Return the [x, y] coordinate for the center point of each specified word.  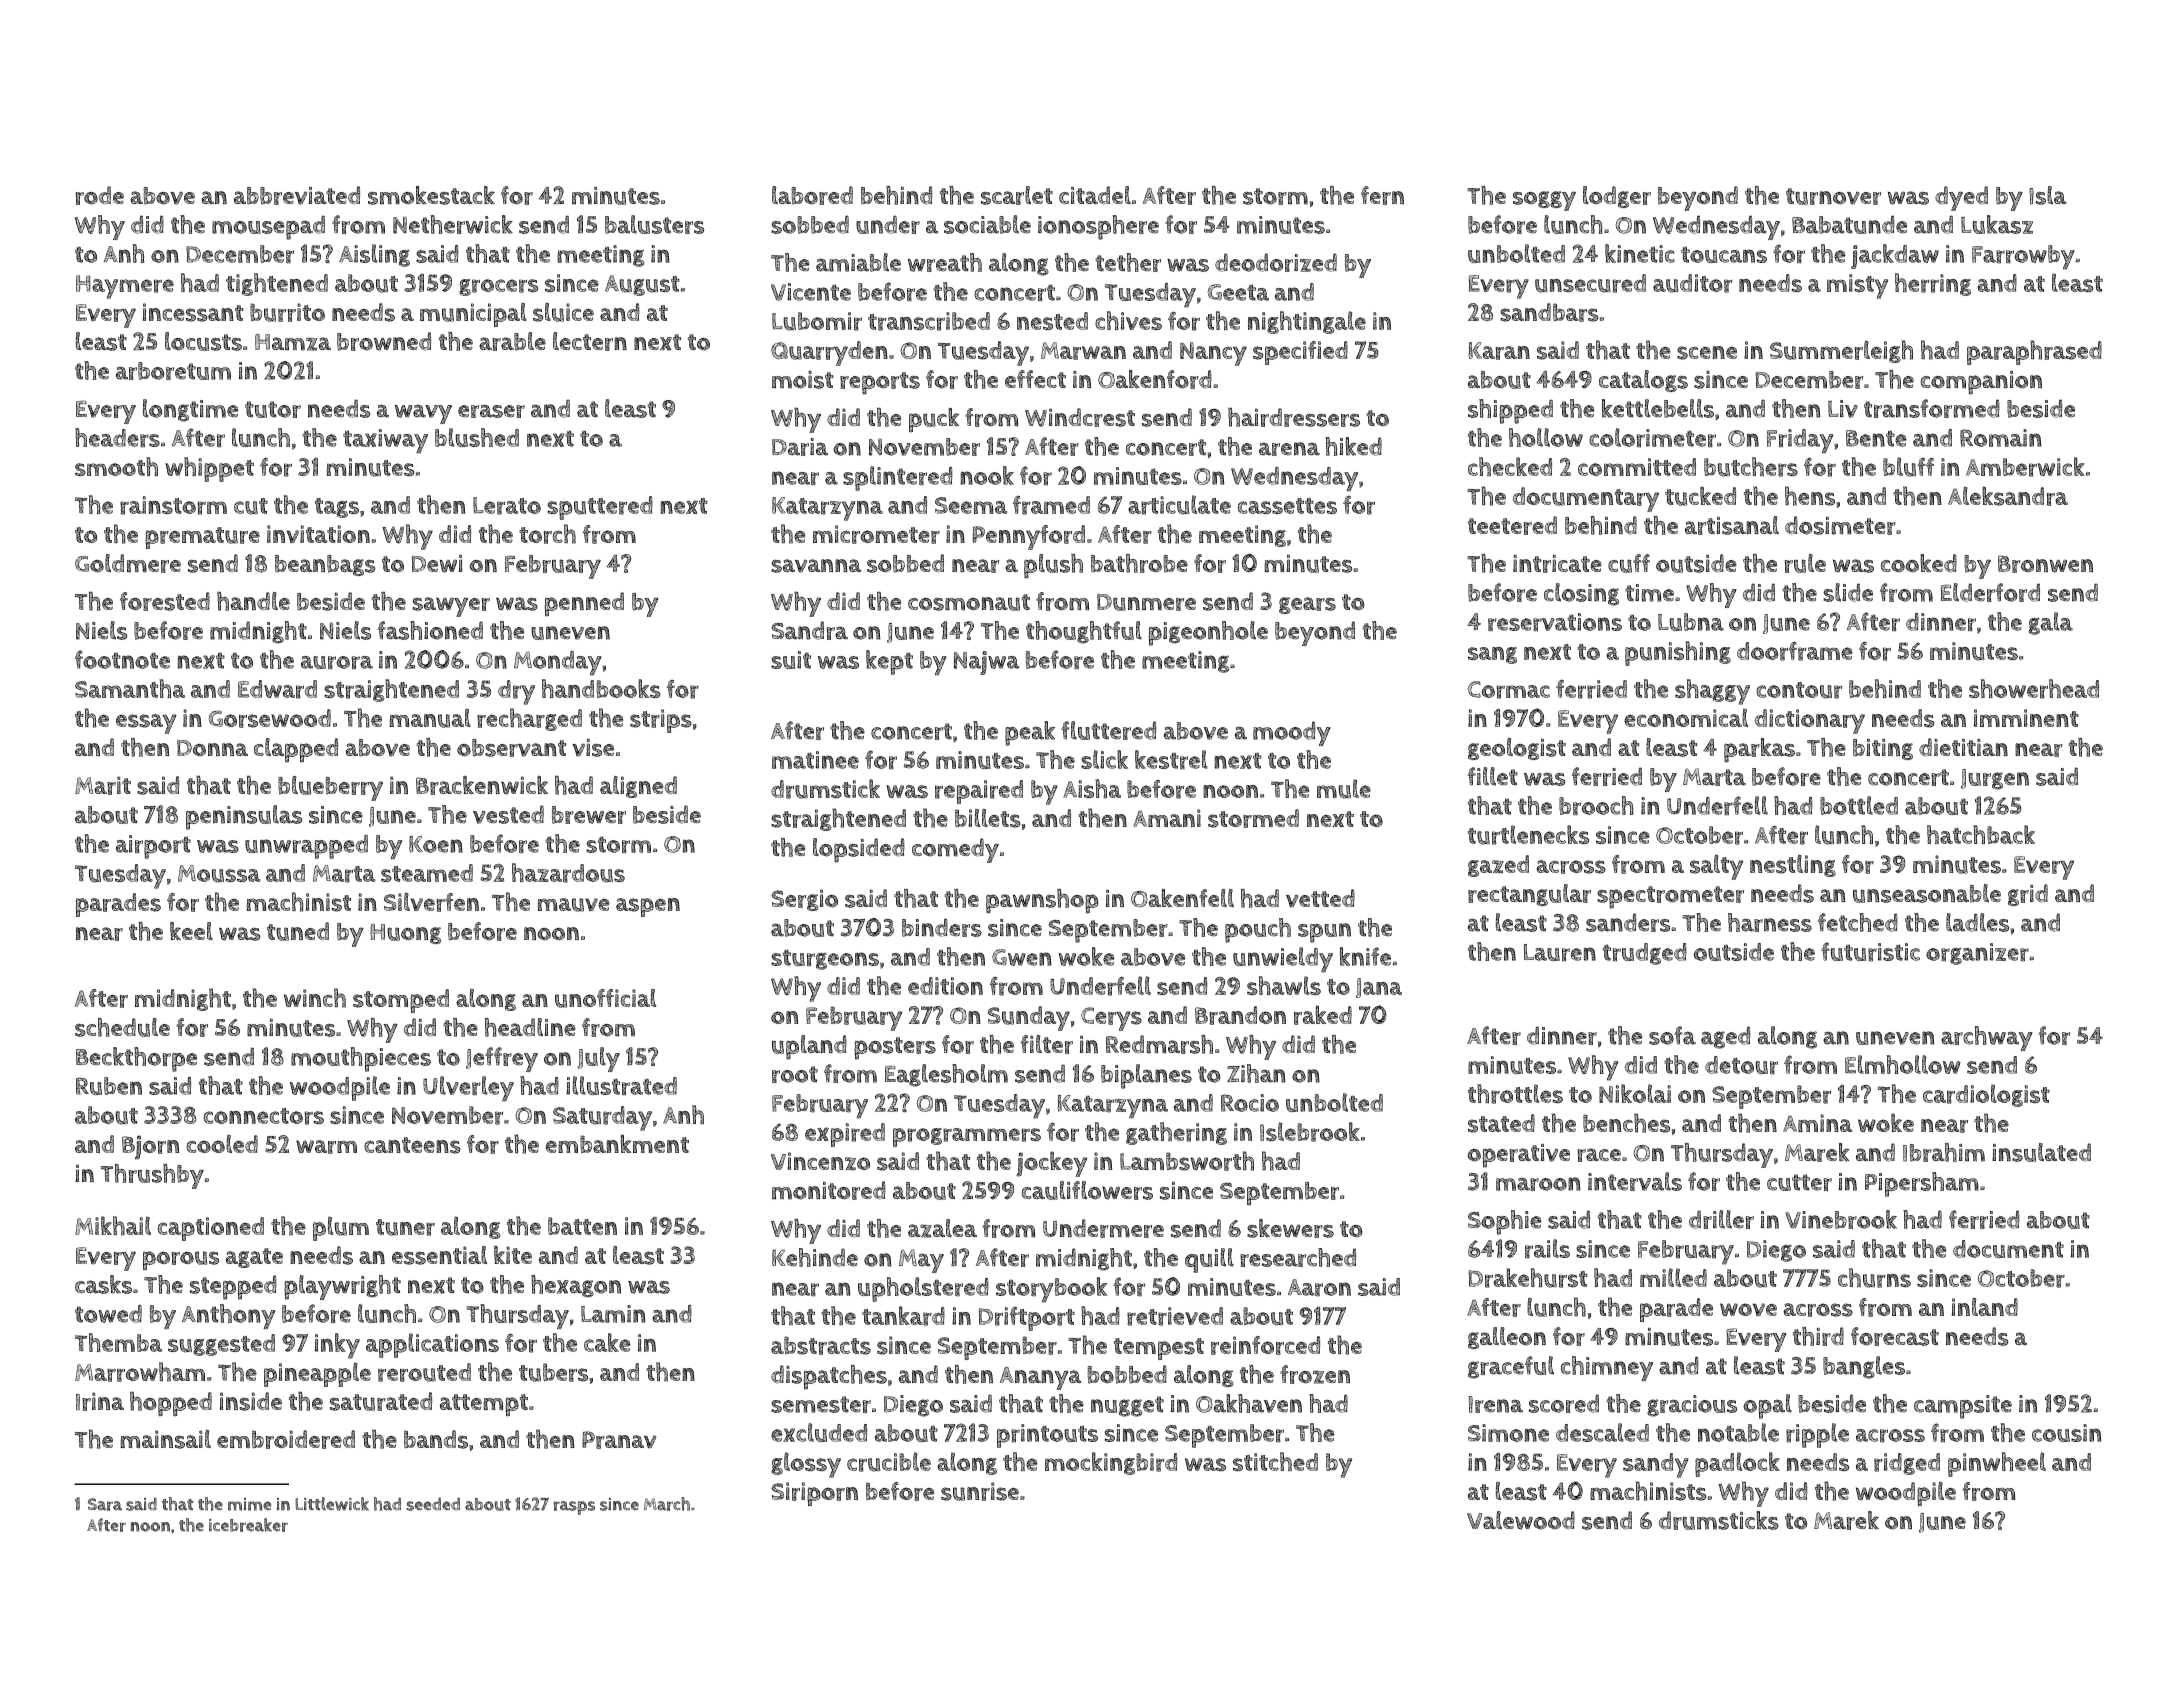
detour [1741, 1065]
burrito [287, 312]
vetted [1320, 898]
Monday [558, 663]
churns [1874, 1278]
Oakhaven [1249, 1403]
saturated [381, 1401]
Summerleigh [1841, 351]
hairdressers [1294, 417]
